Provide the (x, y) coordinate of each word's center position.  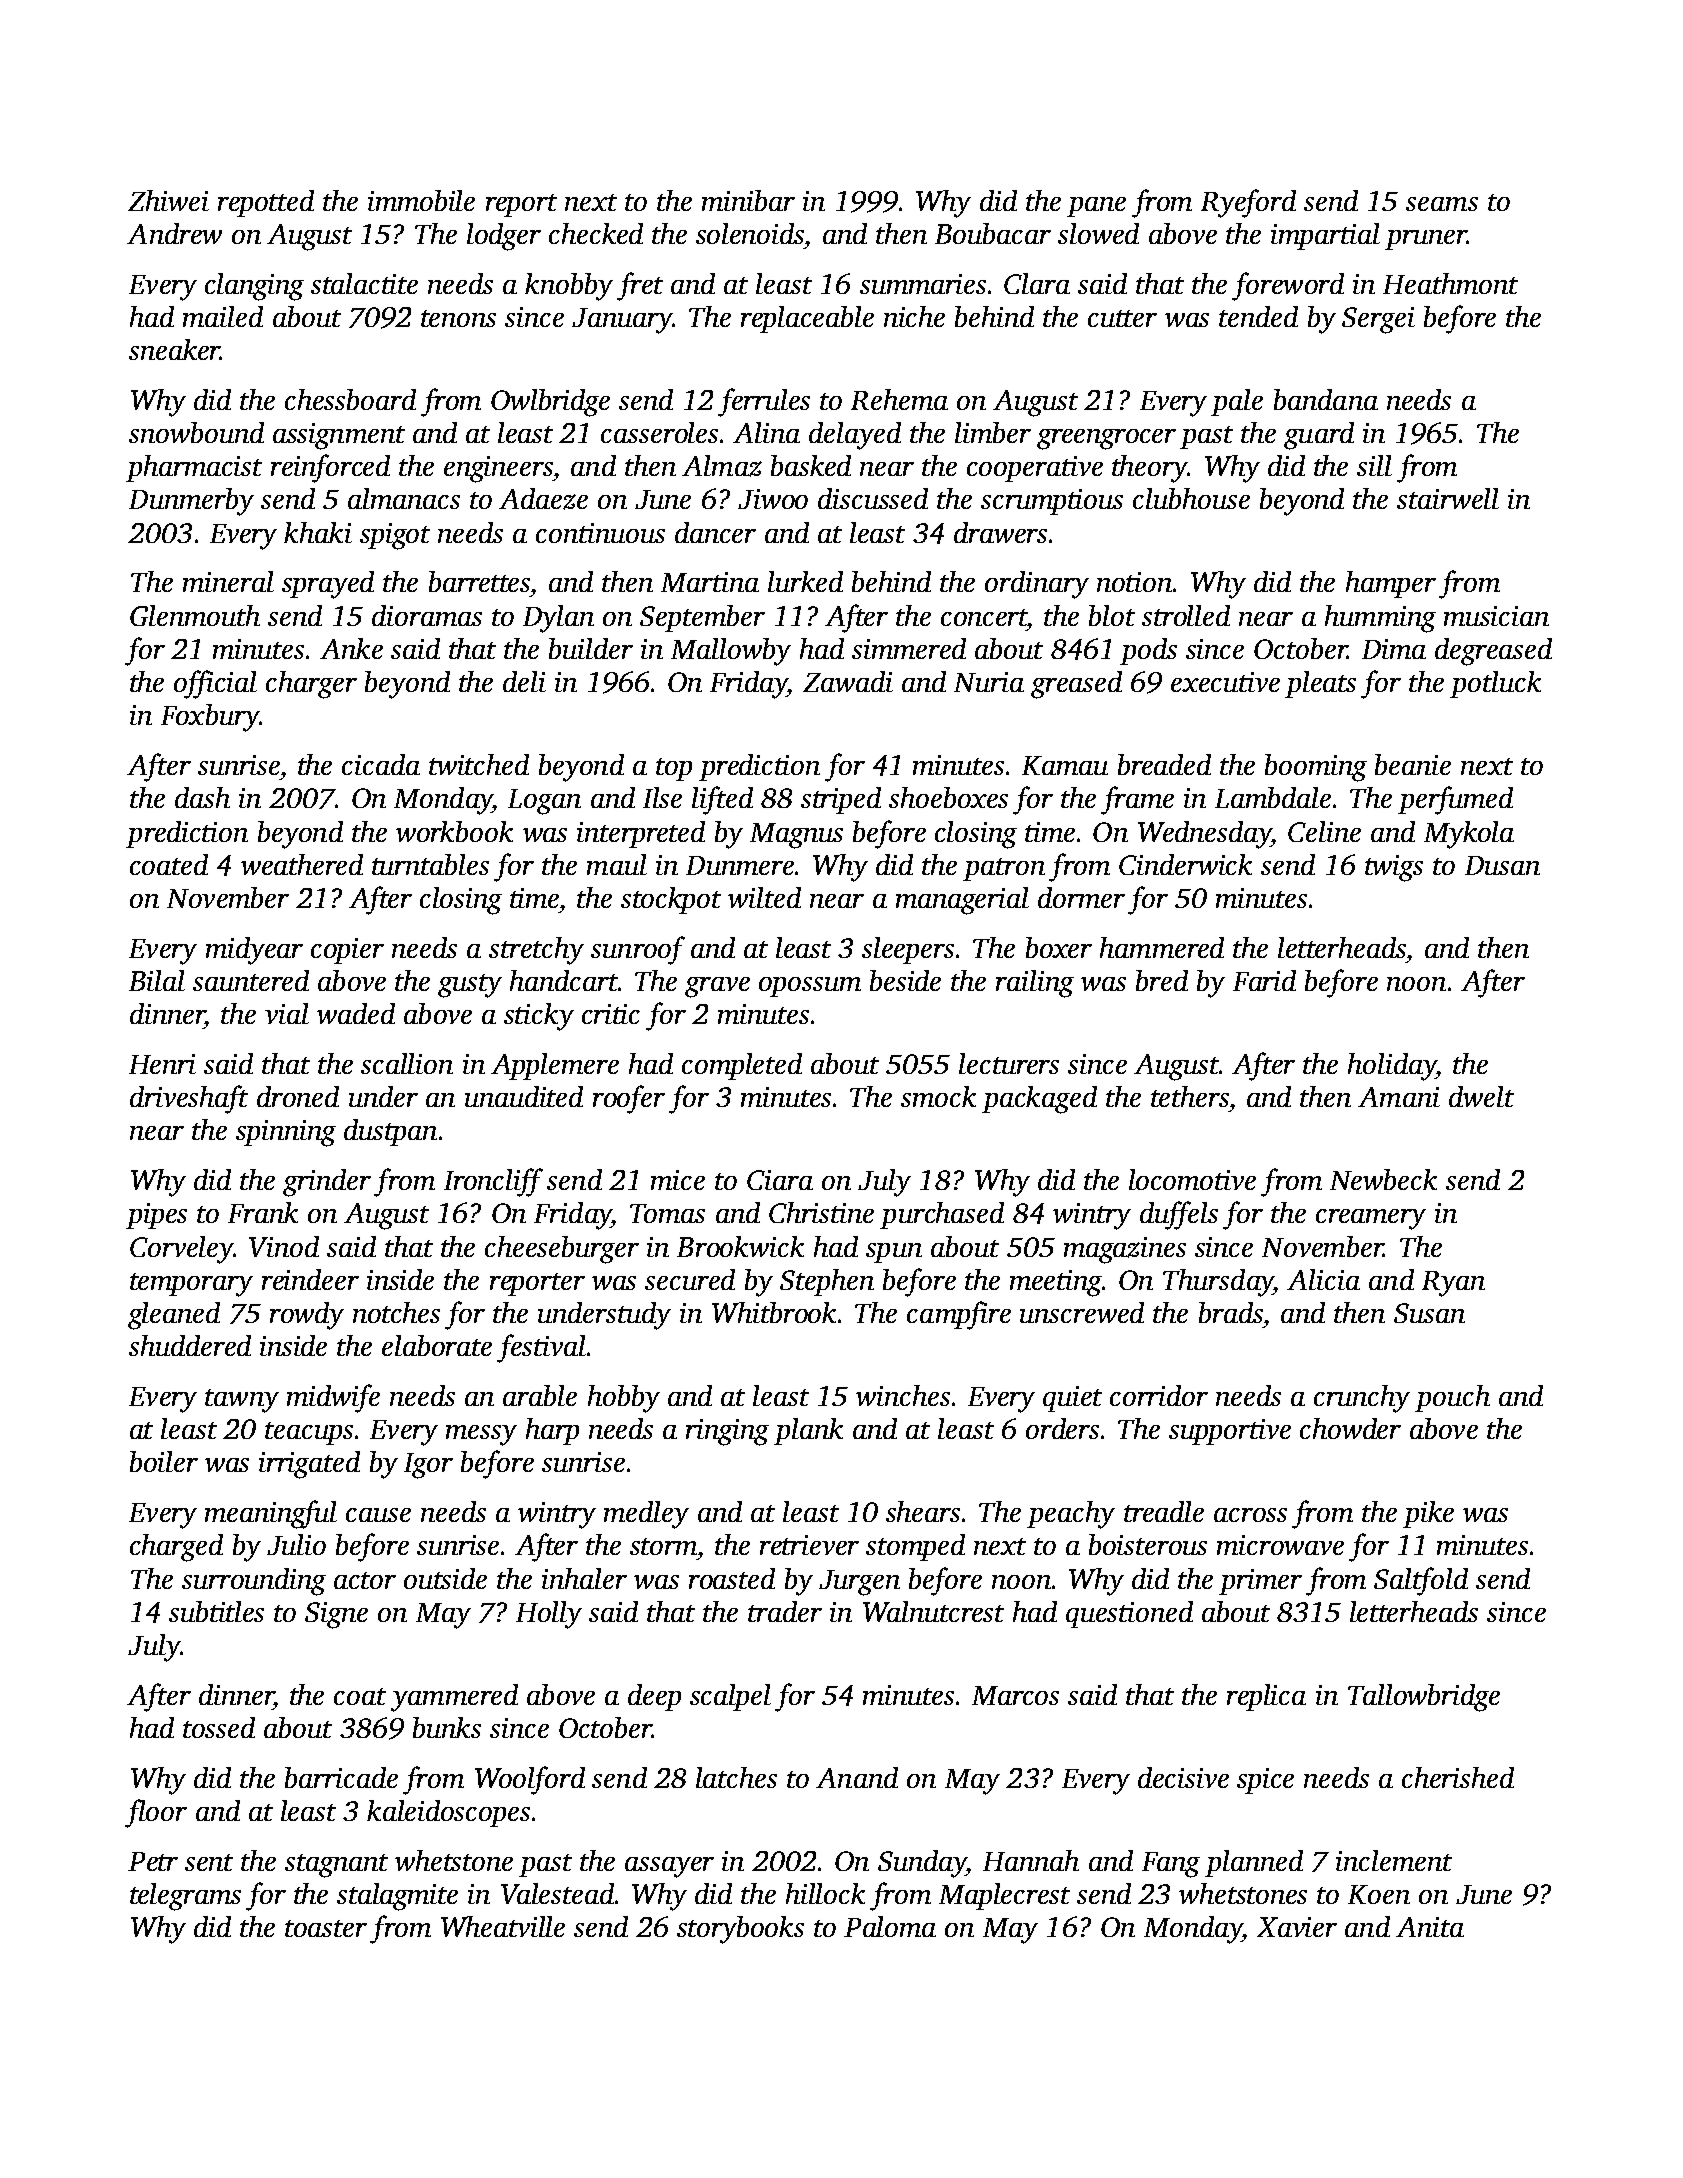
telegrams (185, 1897)
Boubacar (993, 233)
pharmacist (194, 468)
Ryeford (1248, 203)
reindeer (310, 1279)
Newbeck (1383, 1179)
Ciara (780, 1180)
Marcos (1015, 1695)
